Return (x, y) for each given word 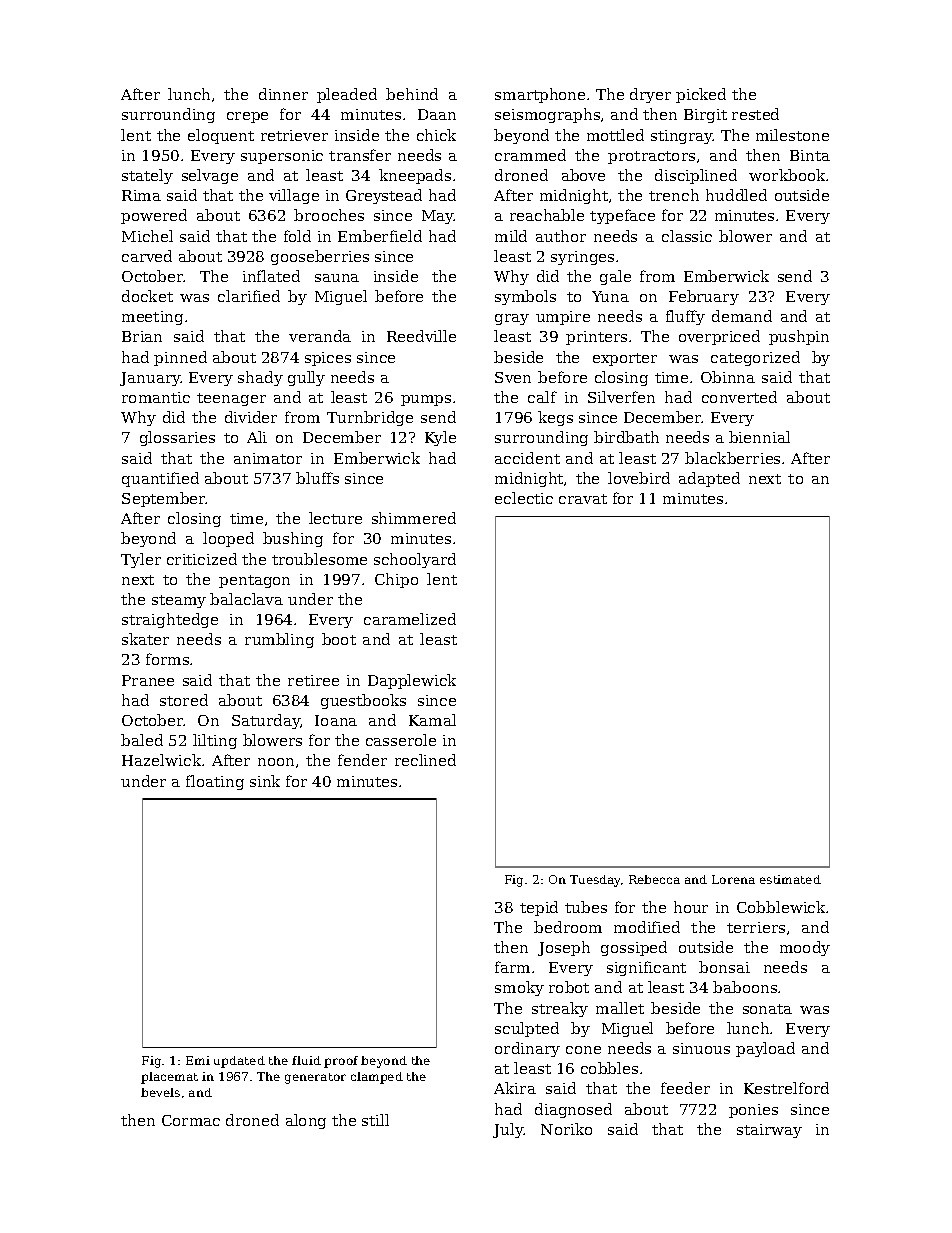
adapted (709, 479)
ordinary (527, 1049)
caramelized (410, 619)
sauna (337, 278)
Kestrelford (786, 1088)
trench (674, 195)
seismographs (547, 115)
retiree (313, 680)
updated (239, 1062)
